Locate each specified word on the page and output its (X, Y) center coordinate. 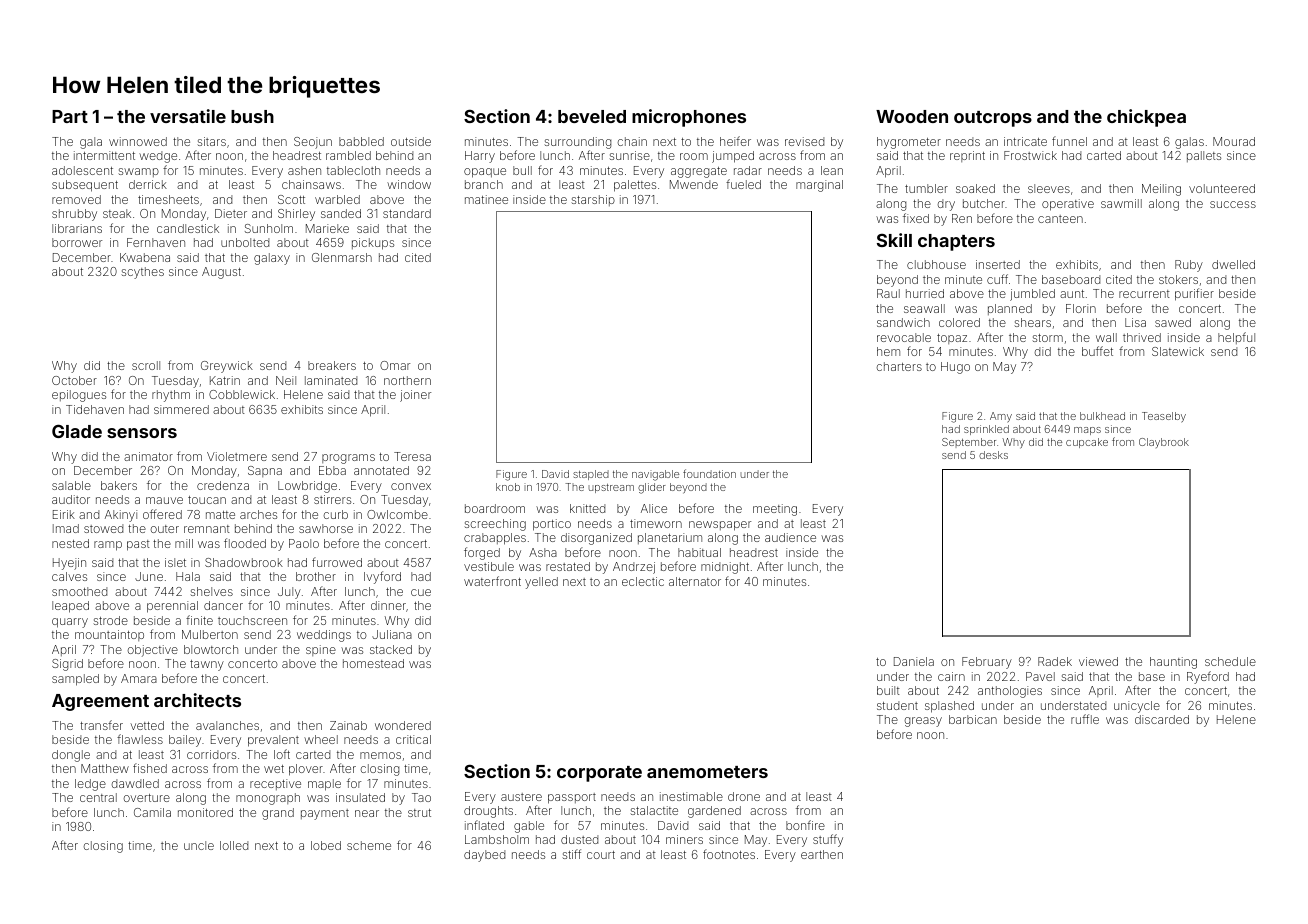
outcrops (993, 119)
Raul (888, 293)
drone (744, 796)
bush (252, 116)
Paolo (304, 543)
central (98, 797)
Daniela (914, 661)
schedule (1230, 661)
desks (993, 455)
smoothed (79, 591)
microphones (689, 118)
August (221, 273)
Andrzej (634, 568)
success (1233, 204)
